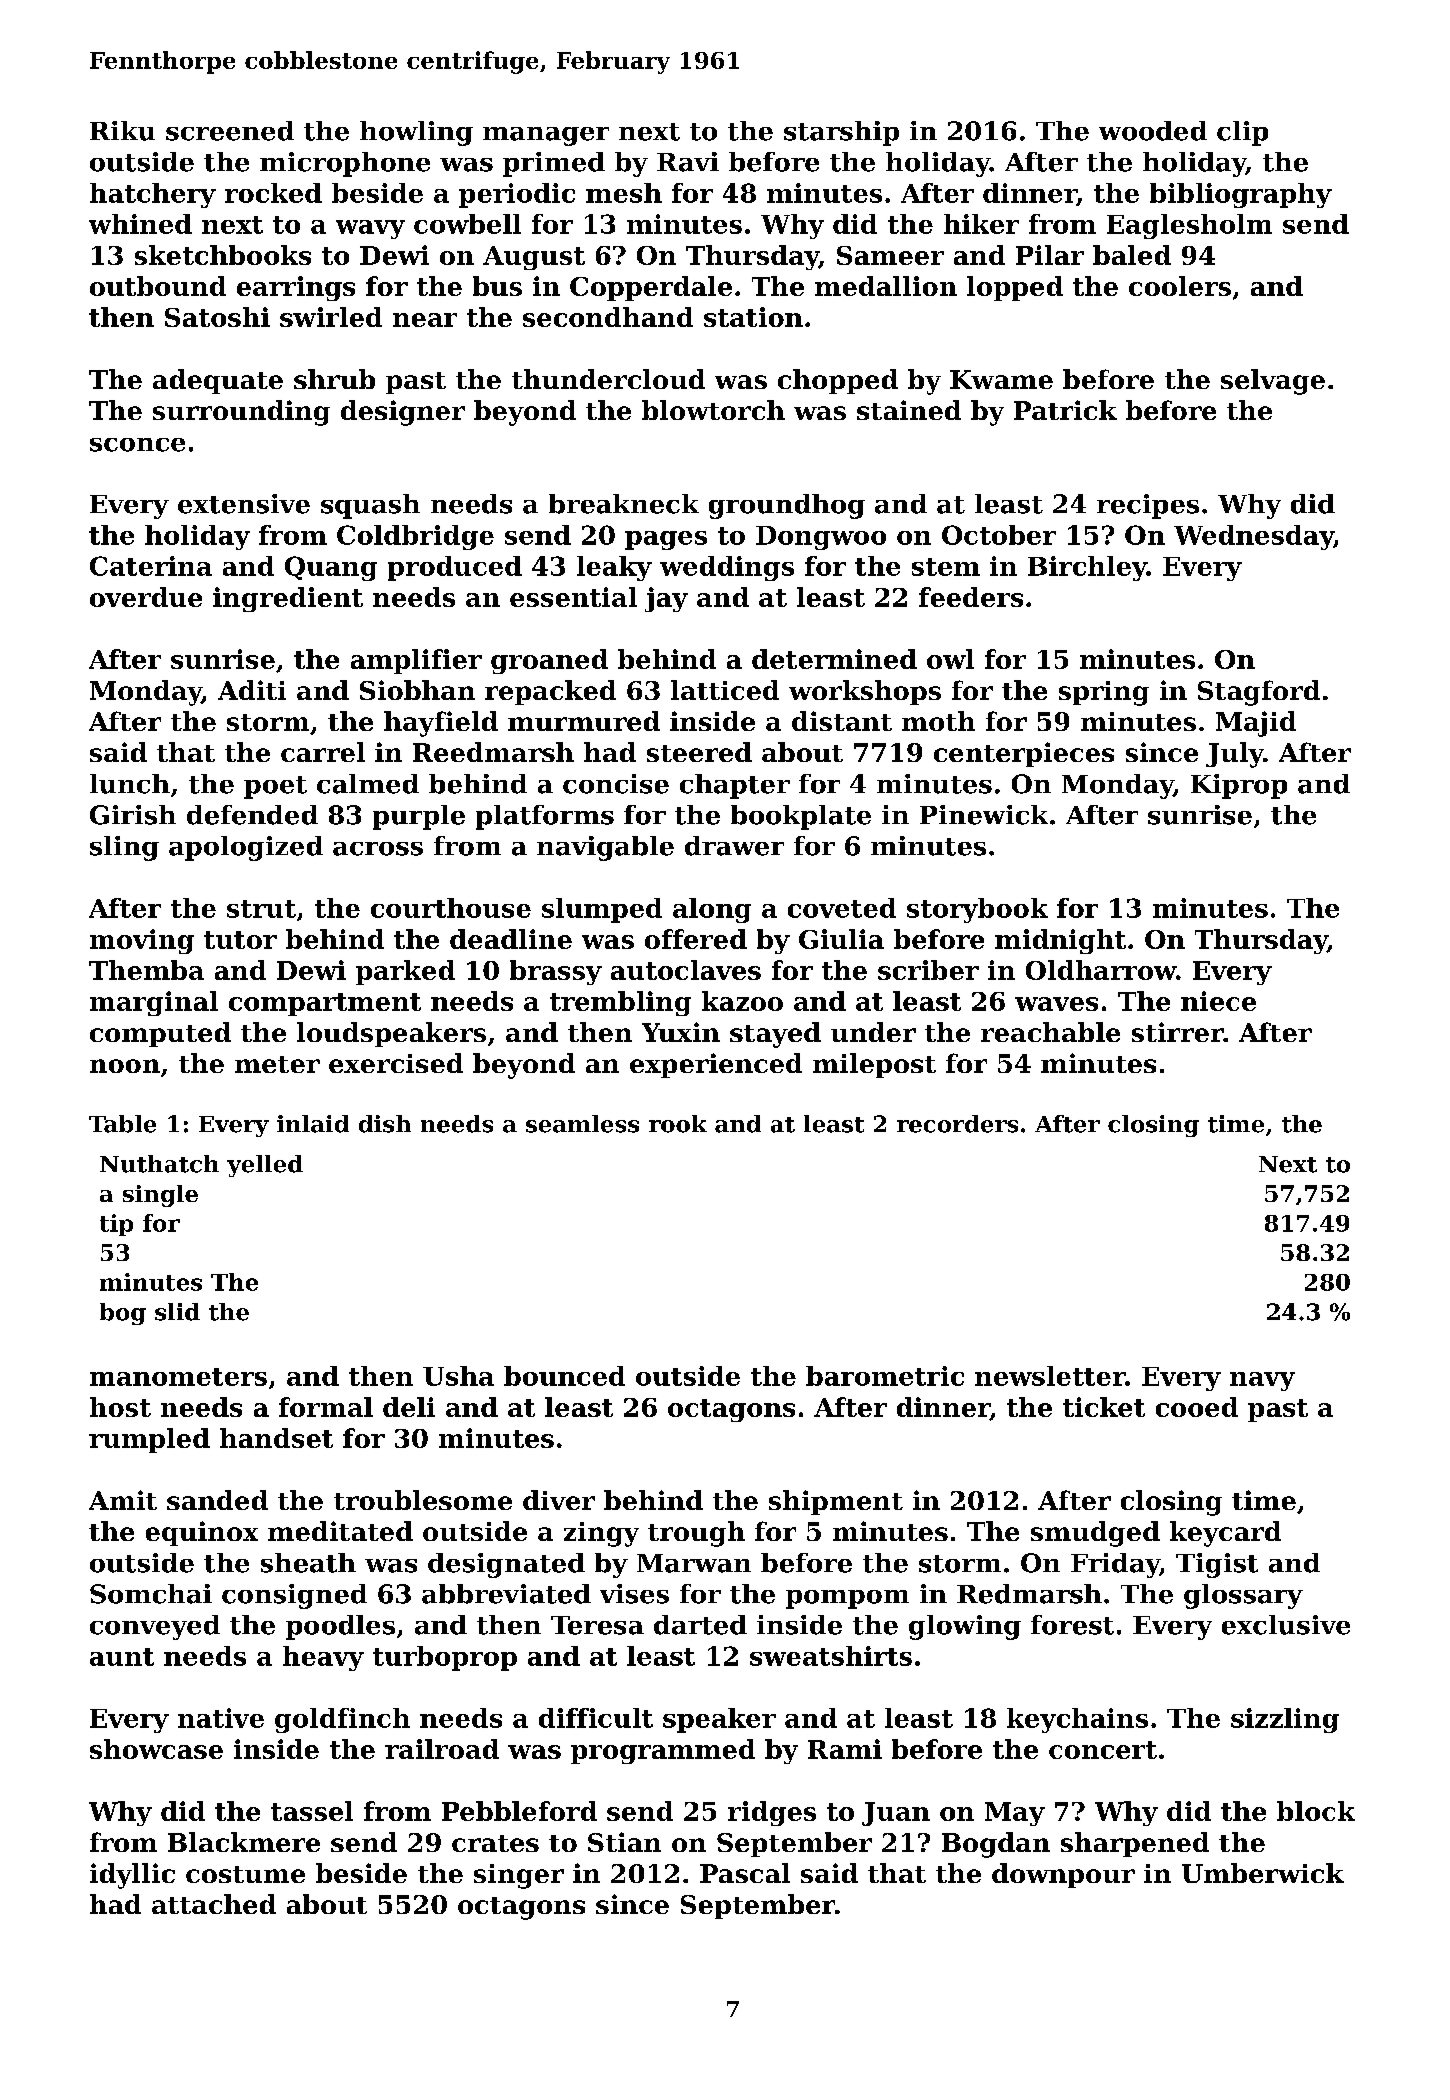 Image resolution: width=1450 pixels, height=2100 pixels. Describe the element at coordinates (1132, 255) in the screenshot. I see `baled` at that location.
